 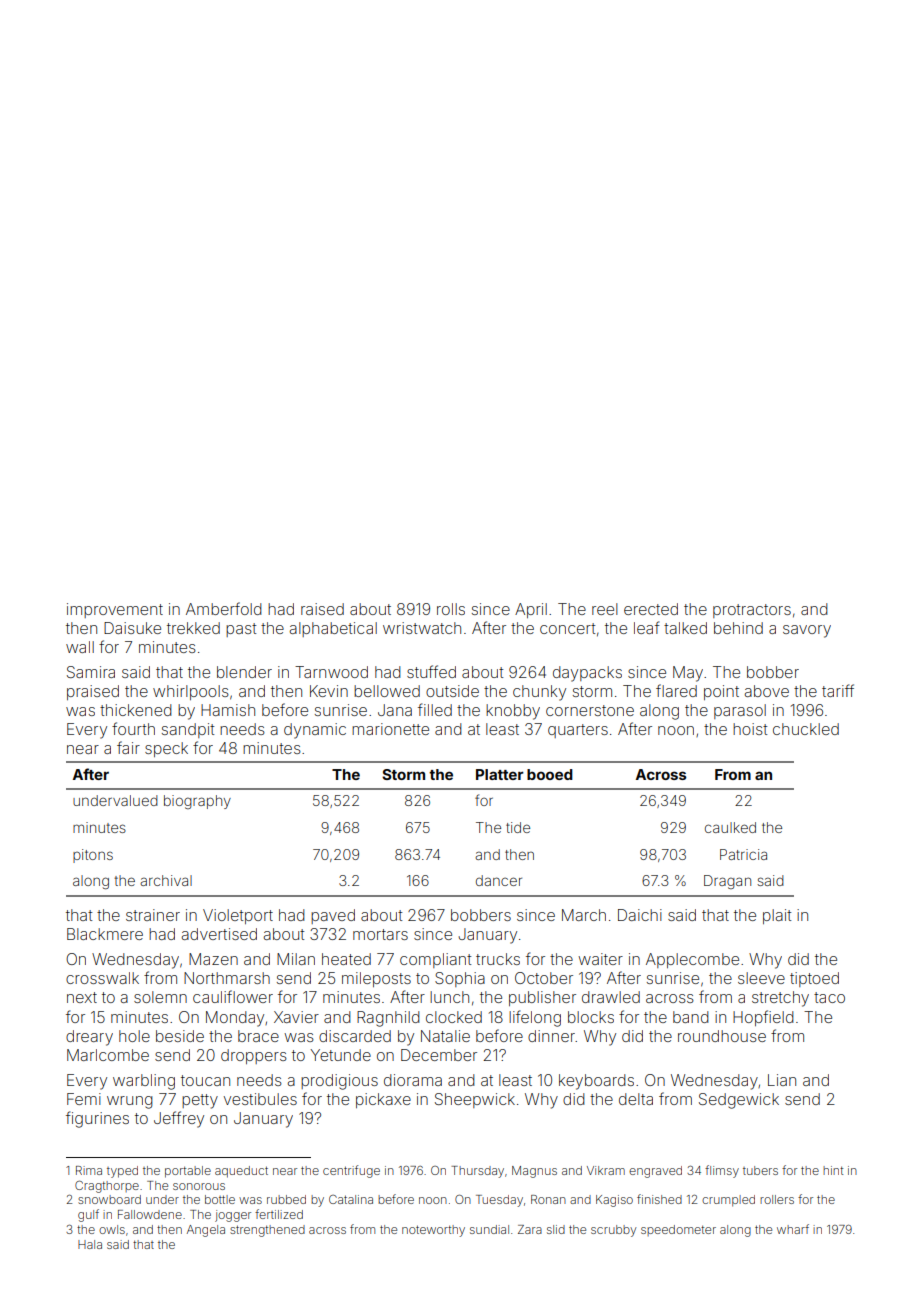 What do you see at coordinates (213, 959) in the screenshot?
I see `Mazen` at bounding box center [213, 959].
